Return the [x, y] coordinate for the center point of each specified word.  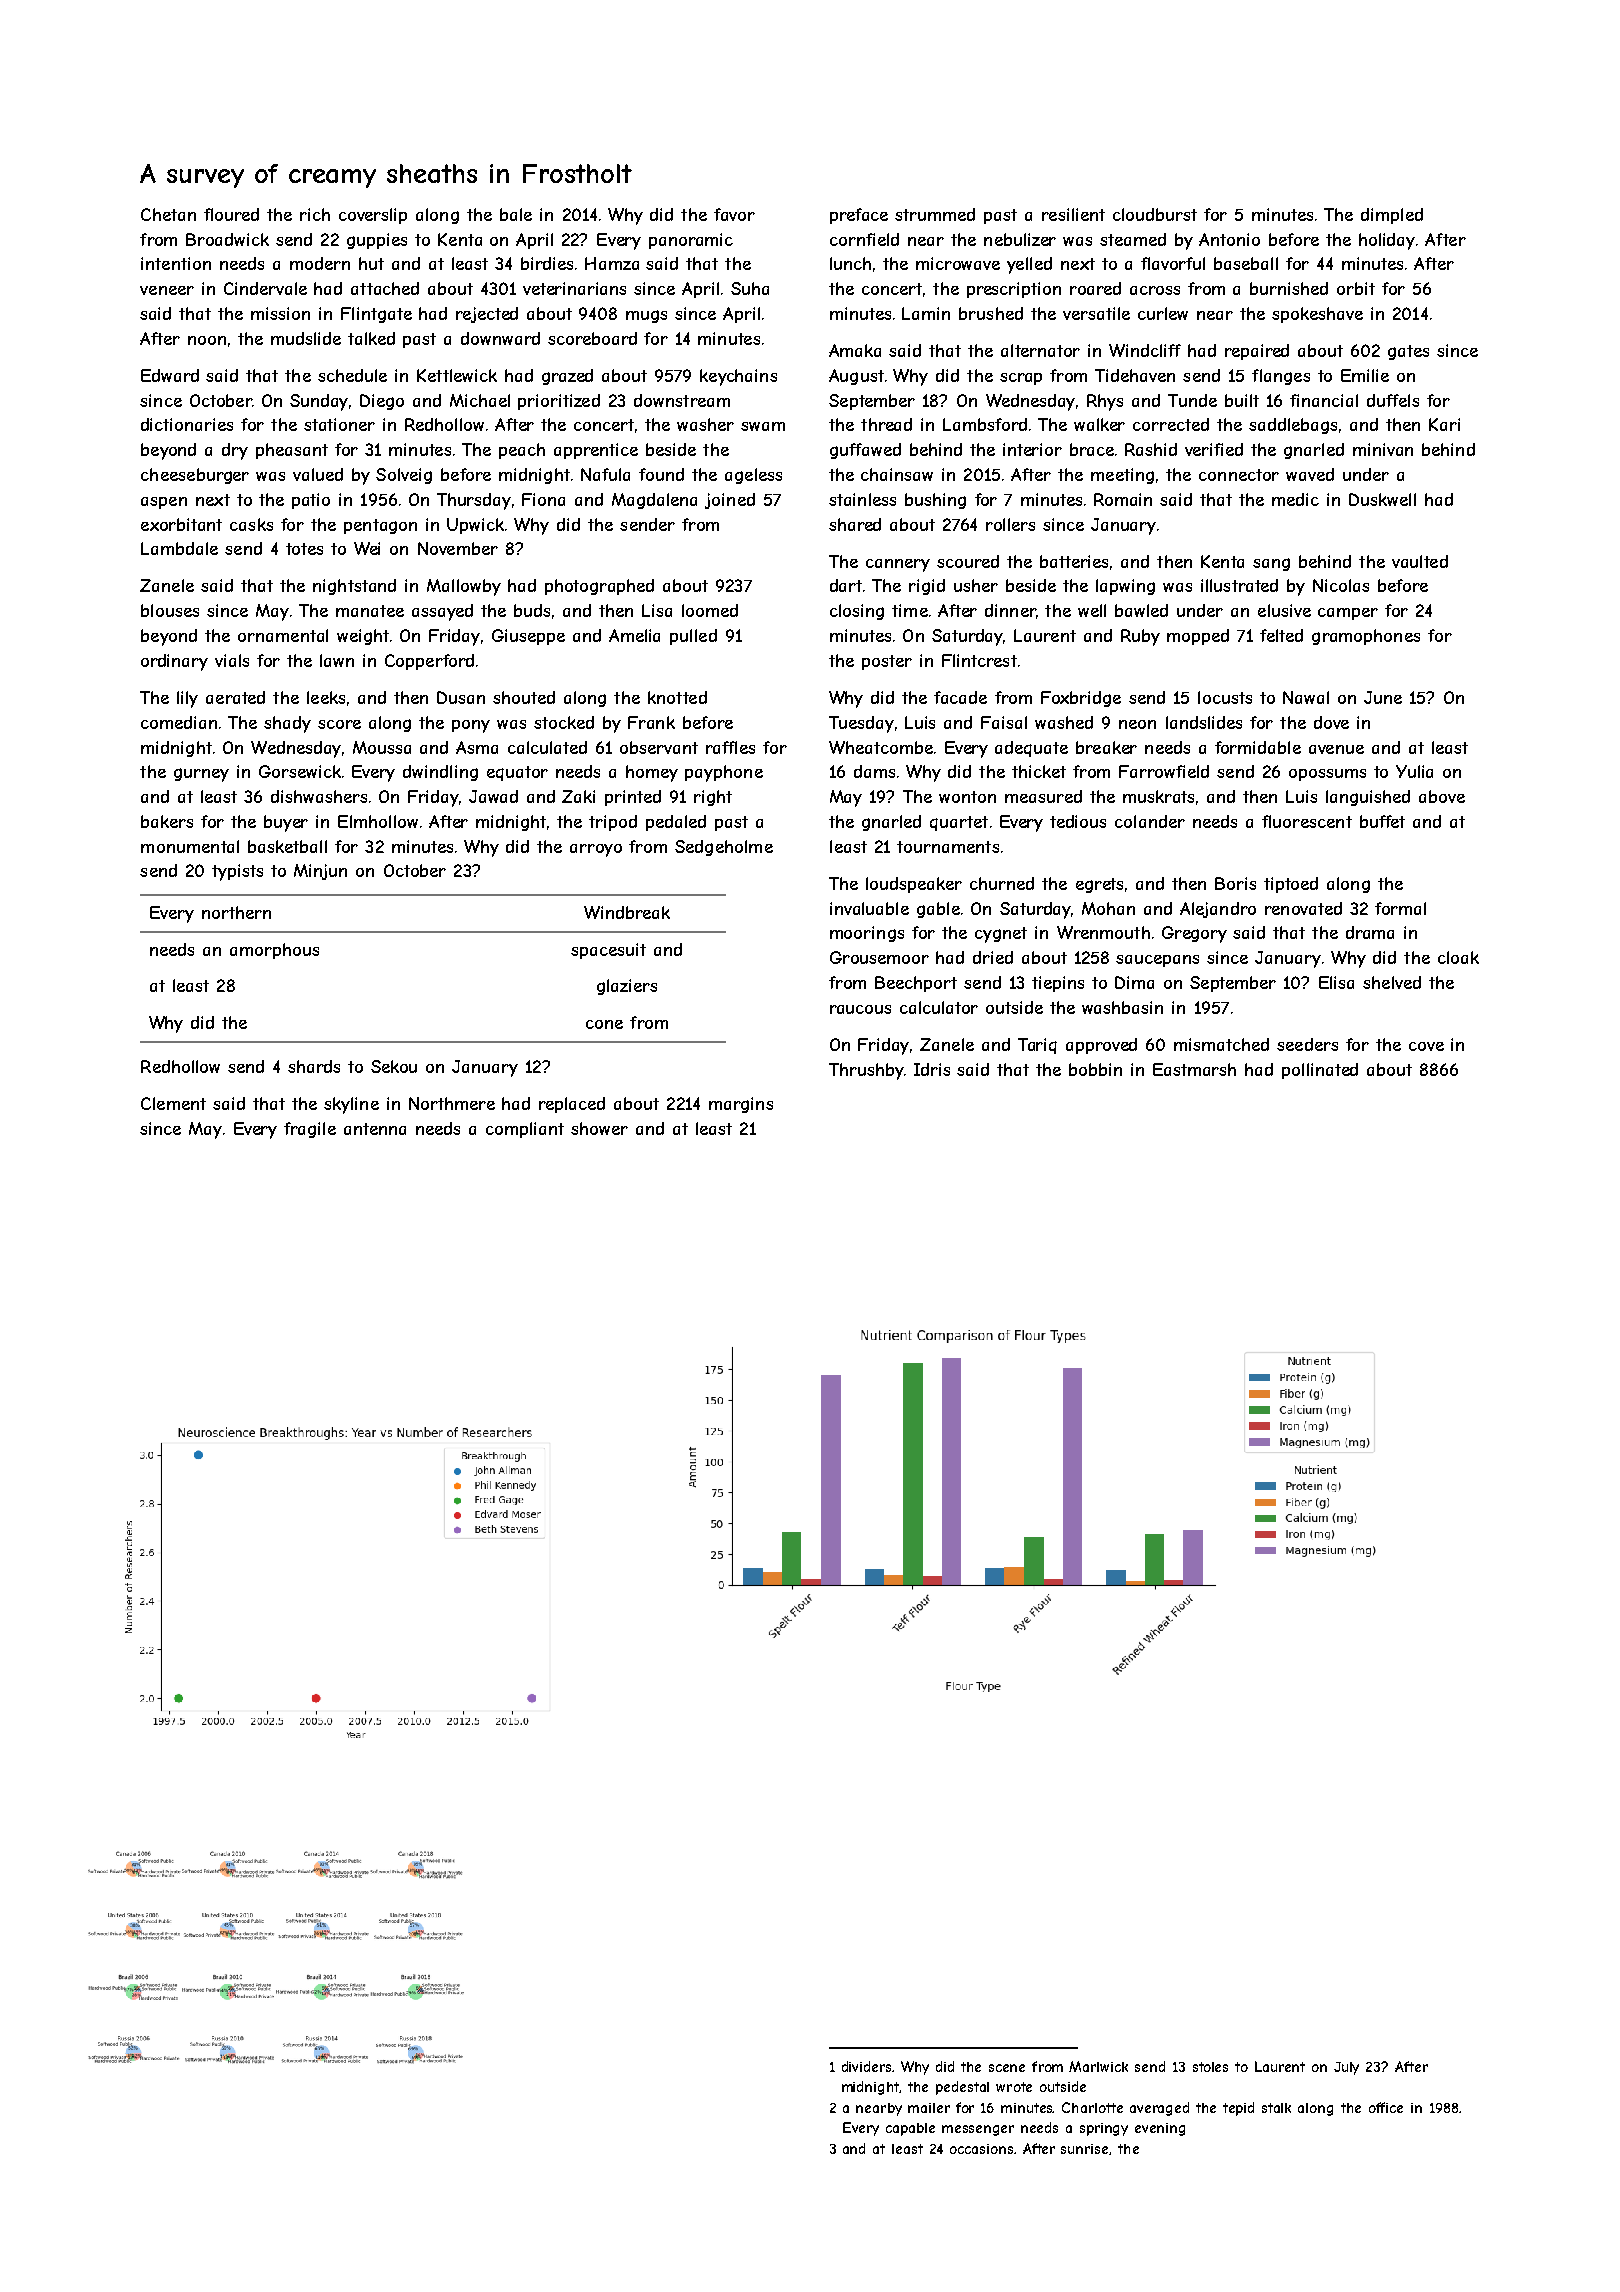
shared [855, 524]
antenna [375, 1129]
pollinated [1320, 1071]
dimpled [1392, 216]
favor [734, 214]
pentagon [380, 526]
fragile [310, 1130]
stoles [1210, 2067]
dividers [867, 2066]
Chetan [168, 214]
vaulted [1420, 561]
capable [910, 2129]
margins [741, 1105]
